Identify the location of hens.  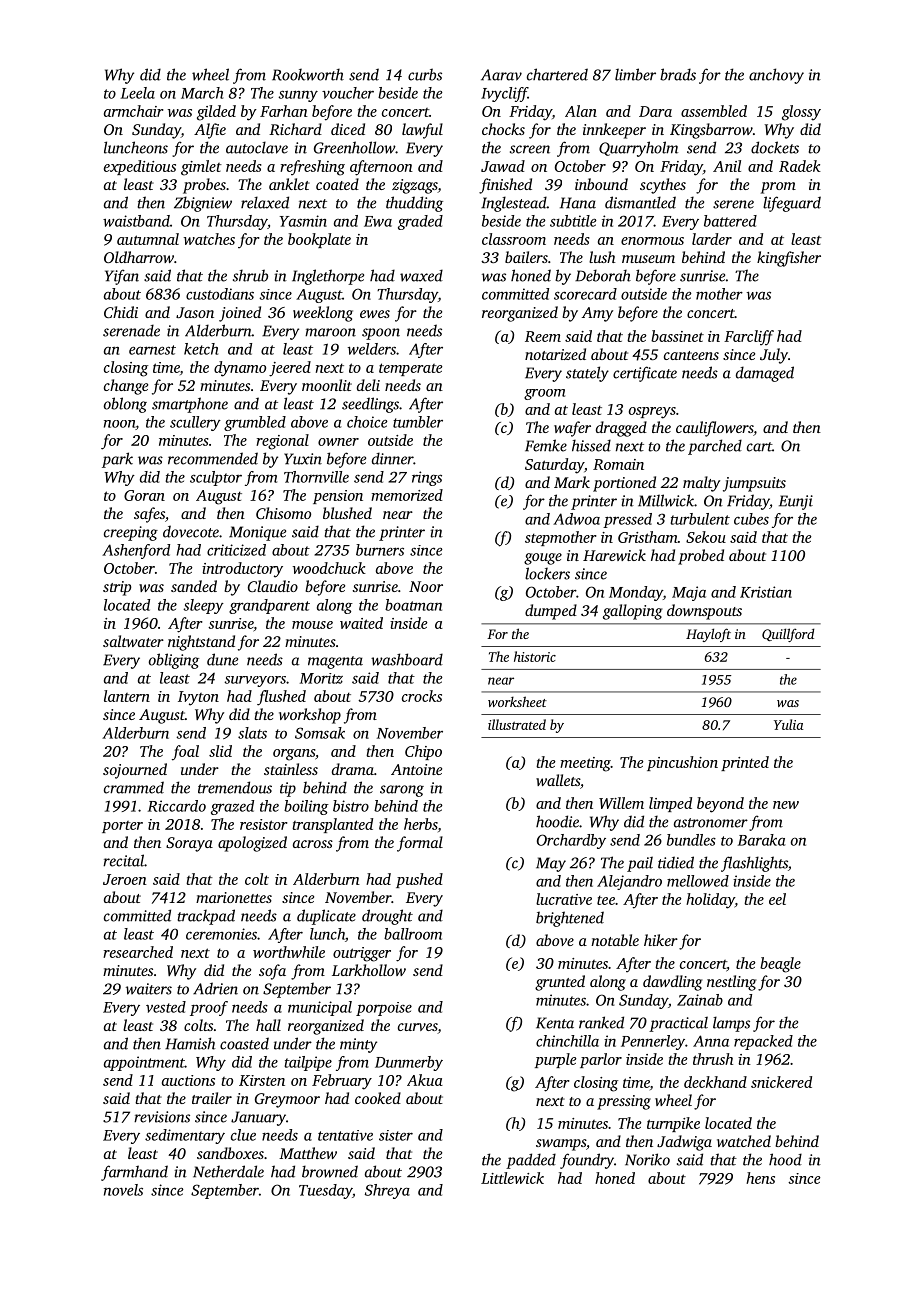
(760, 1178).
